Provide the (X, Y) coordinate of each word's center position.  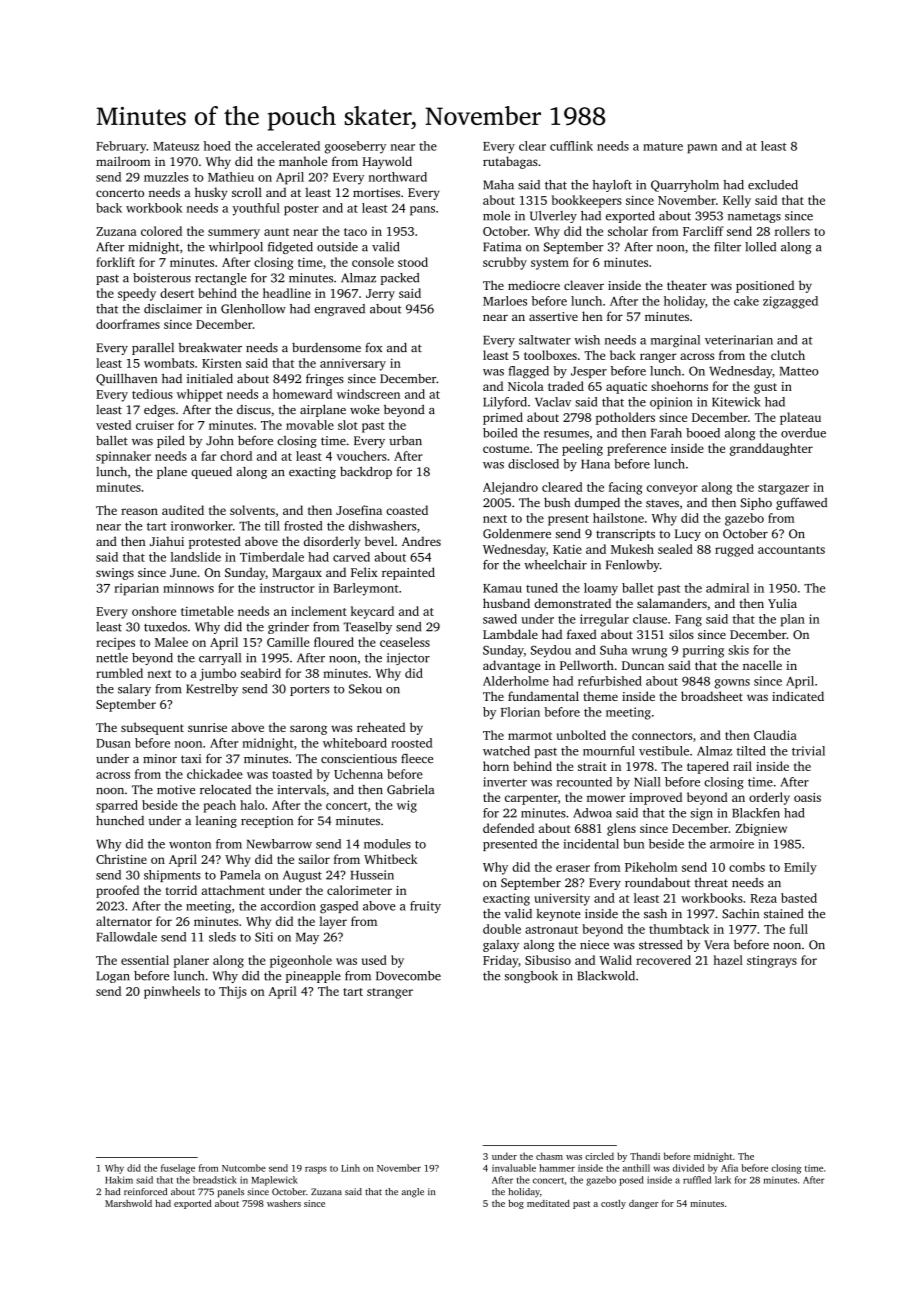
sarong (308, 730)
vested (113, 425)
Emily (800, 868)
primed (503, 418)
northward (398, 177)
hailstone (618, 518)
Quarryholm (685, 186)
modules (387, 844)
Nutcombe (244, 1168)
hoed (217, 146)
